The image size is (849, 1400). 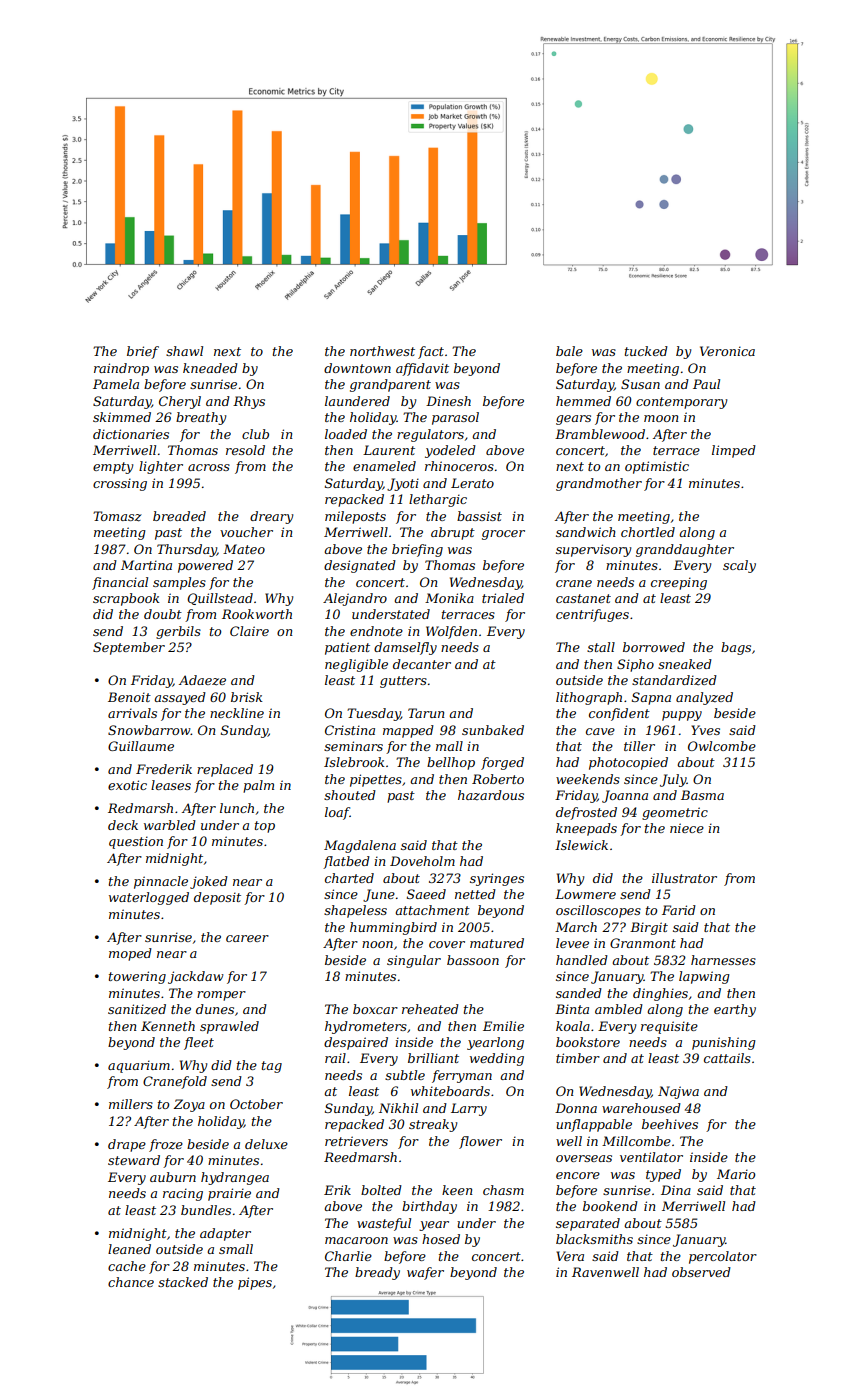 What do you see at coordinates (578, 1058) in the screenshot?
I see `timber` at bounding box center [578, 1058].
